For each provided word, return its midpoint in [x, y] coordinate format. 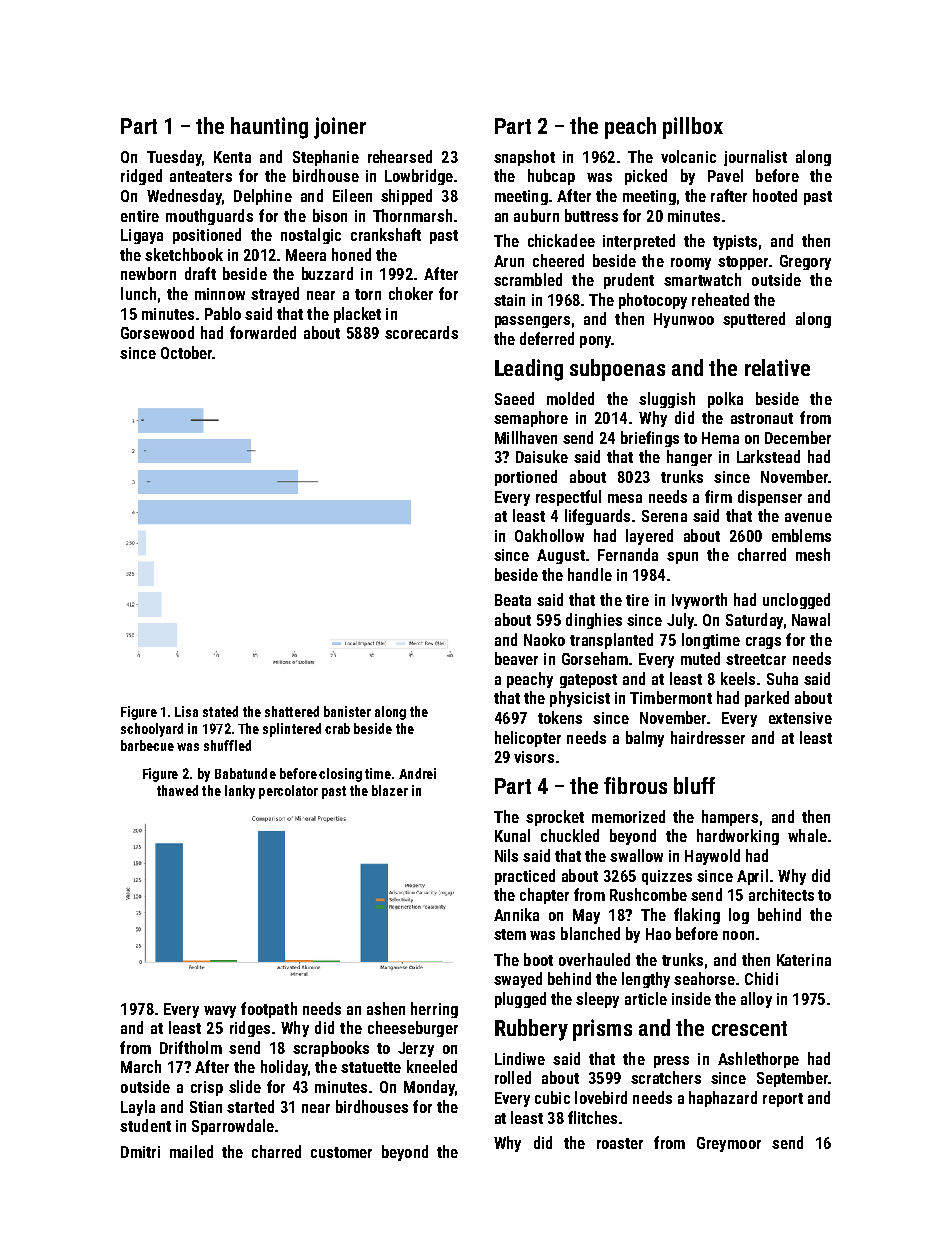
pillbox [693, 128]
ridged [141, 177]
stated [220, 711]
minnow [220, 294]
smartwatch [702, 279]
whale [807, 835]
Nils [506, 855]
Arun [509, 261]
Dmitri [140, 1152]
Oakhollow [549, 535]
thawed [177, 790]
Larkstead [768, 456]
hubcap [551, 177]
